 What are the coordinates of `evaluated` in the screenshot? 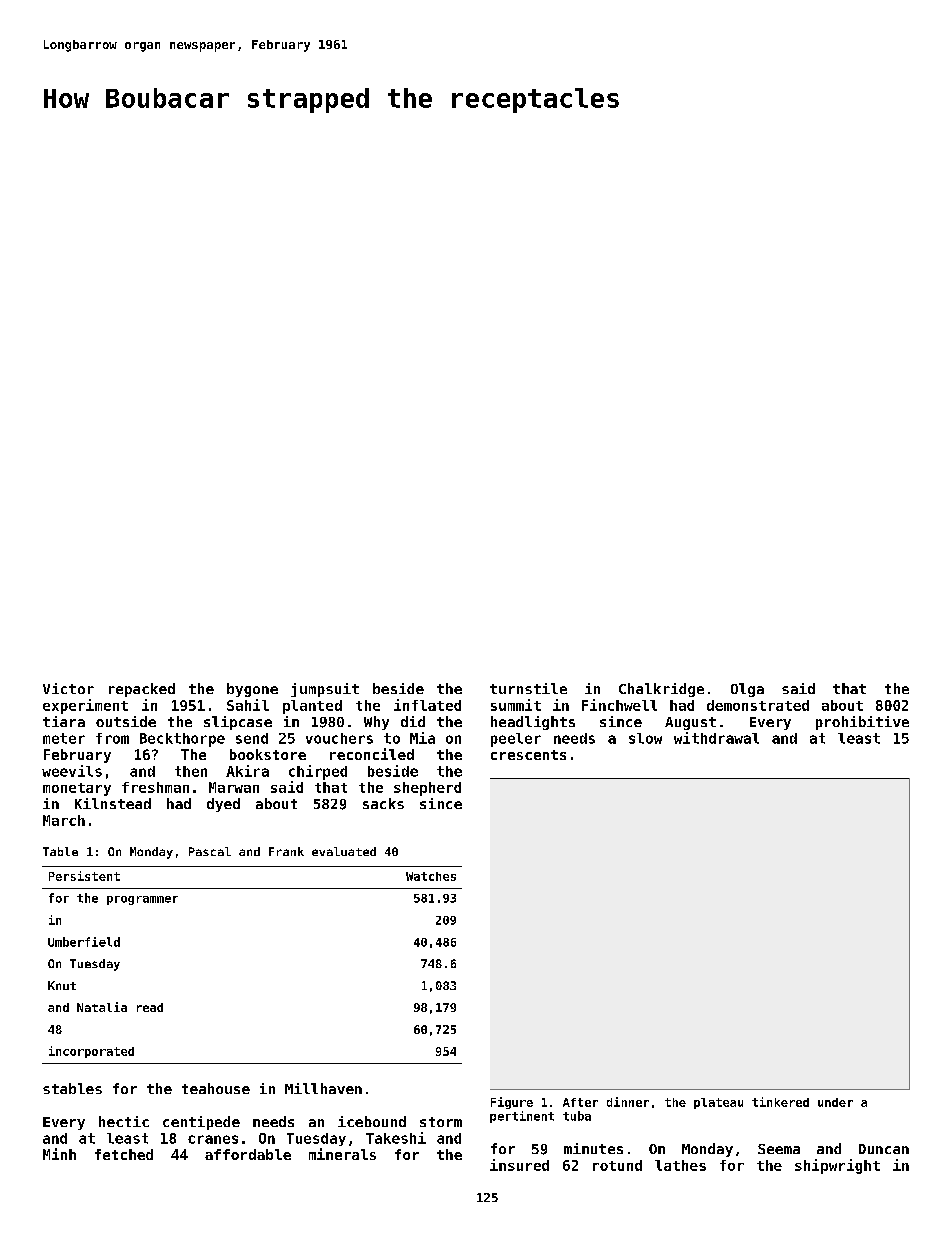 It's located at (344, 851).
